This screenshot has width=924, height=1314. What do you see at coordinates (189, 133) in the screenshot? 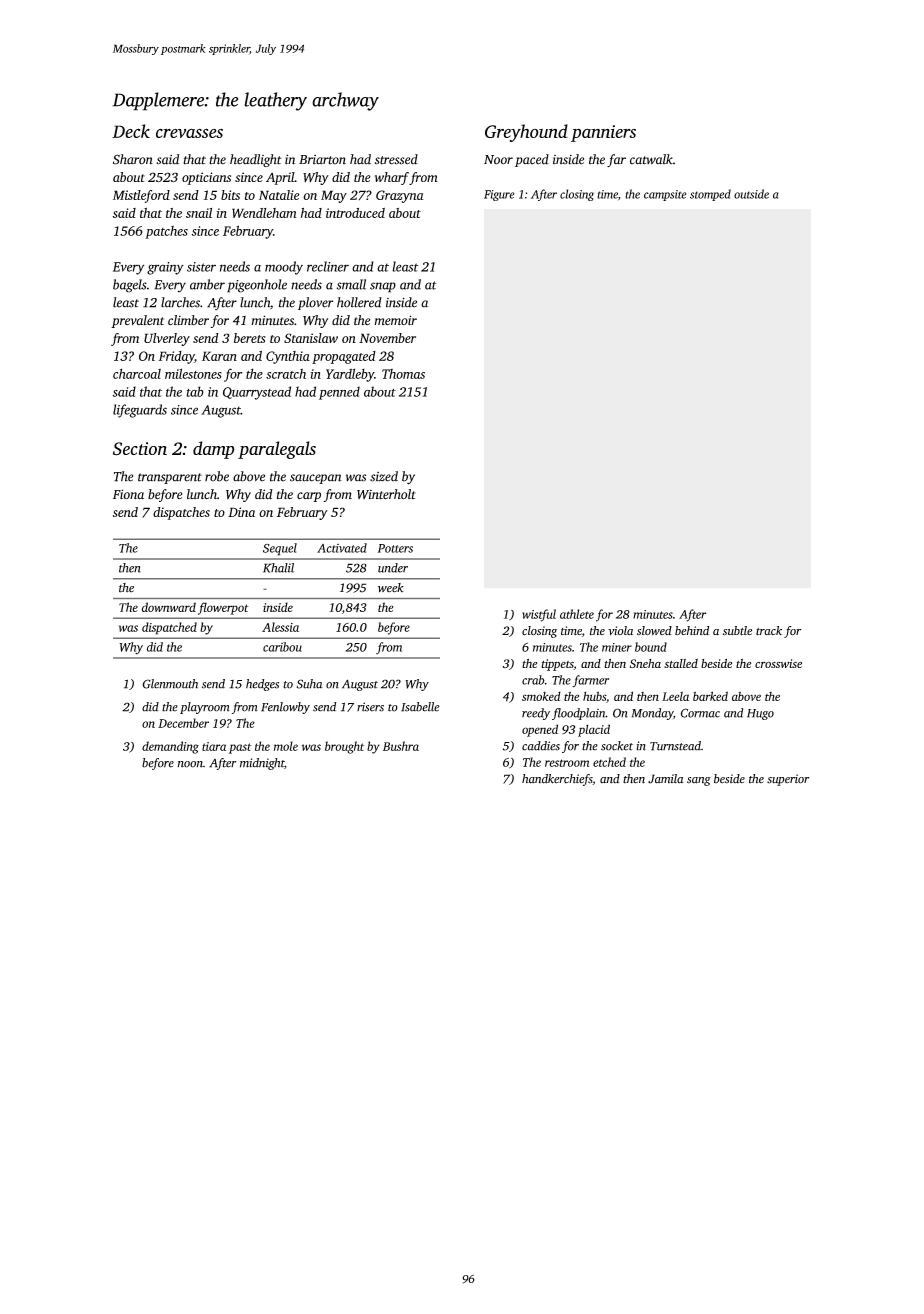
I see `crevasses` at bounding box center [189, 133].
